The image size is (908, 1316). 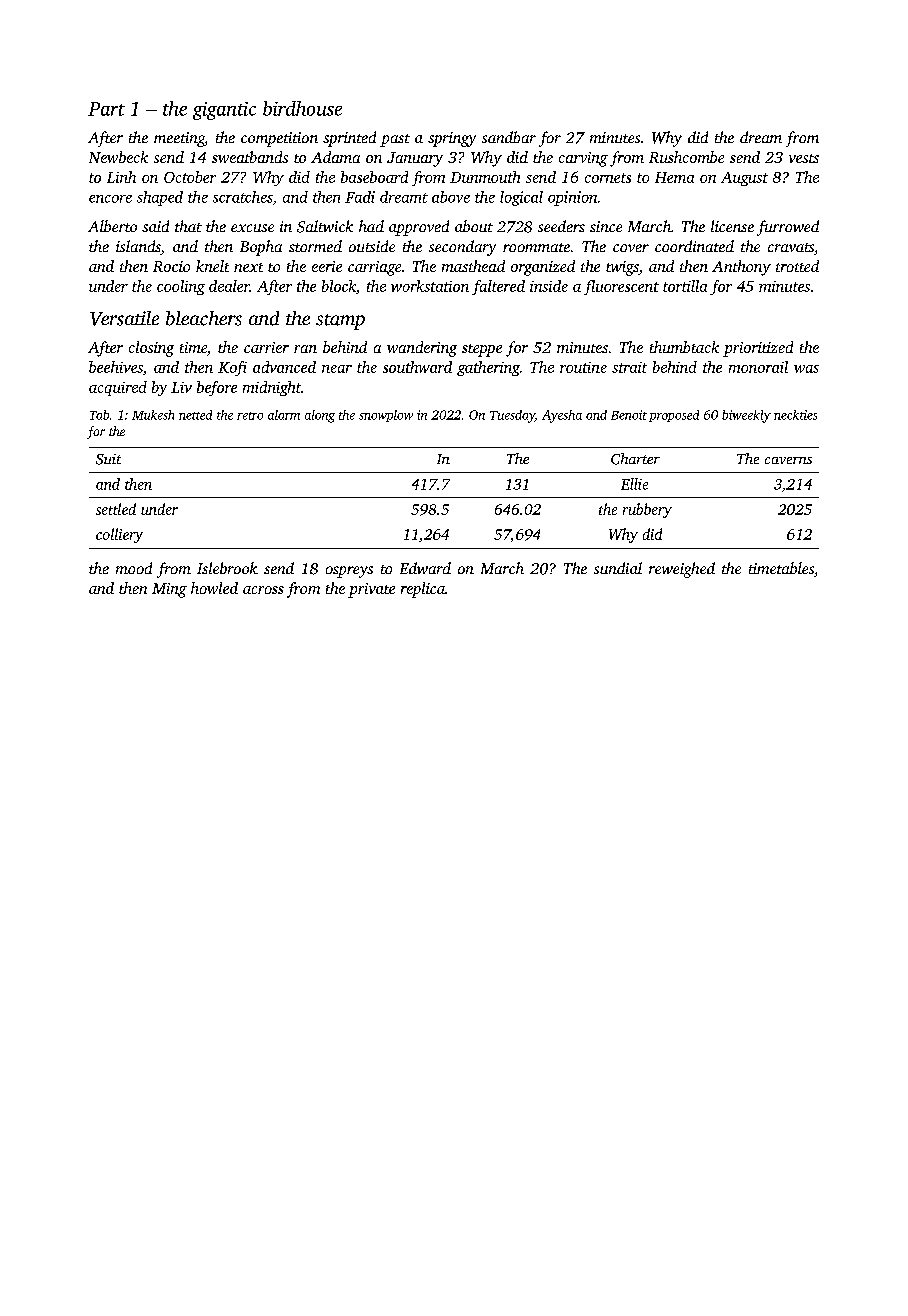 I want to click on roommate, so click(x=536, y=247).
